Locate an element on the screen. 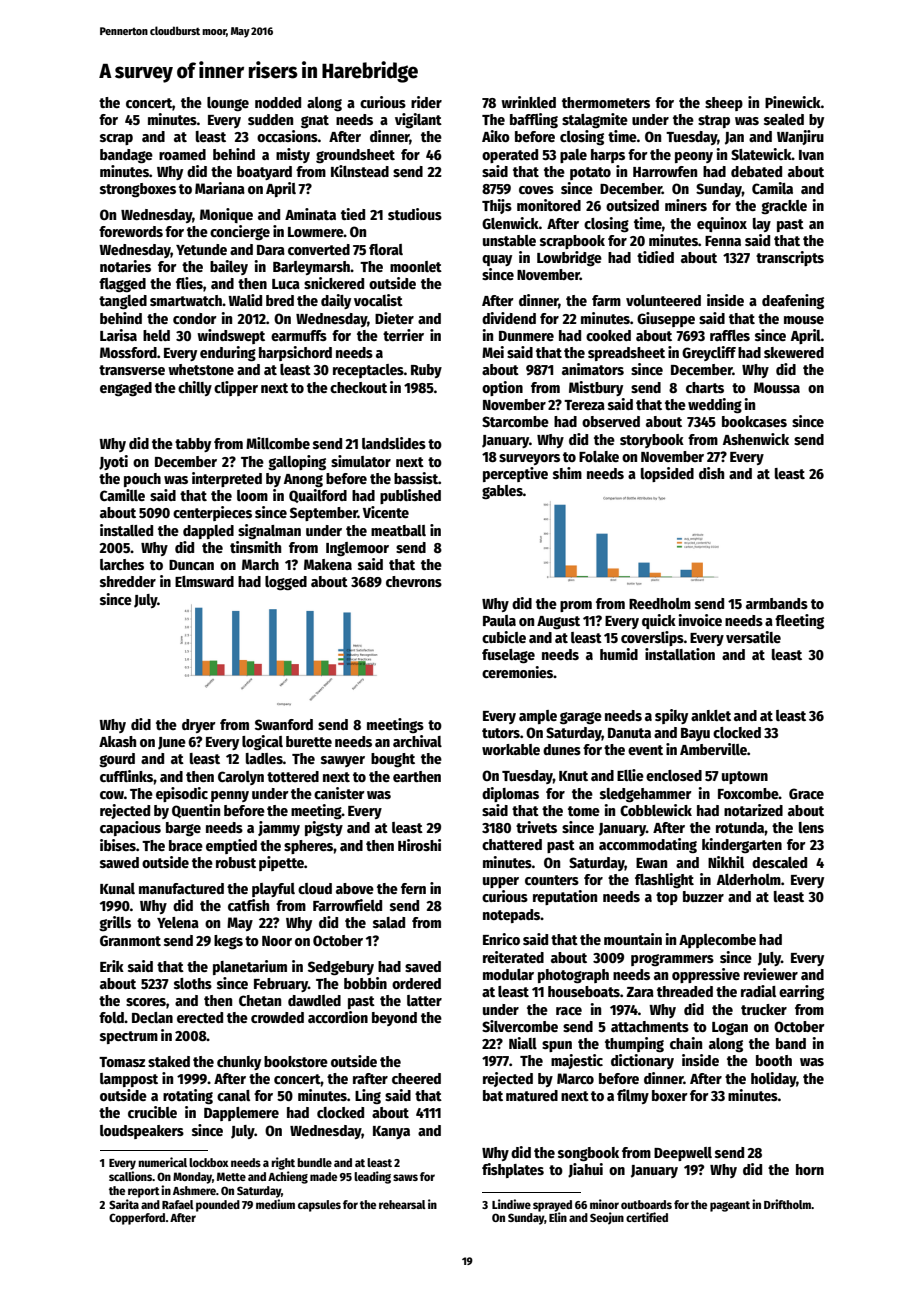 Image resolution: width=924 pixels, height=1308 pixels. fleeting is located at coordinates (799, 621).
